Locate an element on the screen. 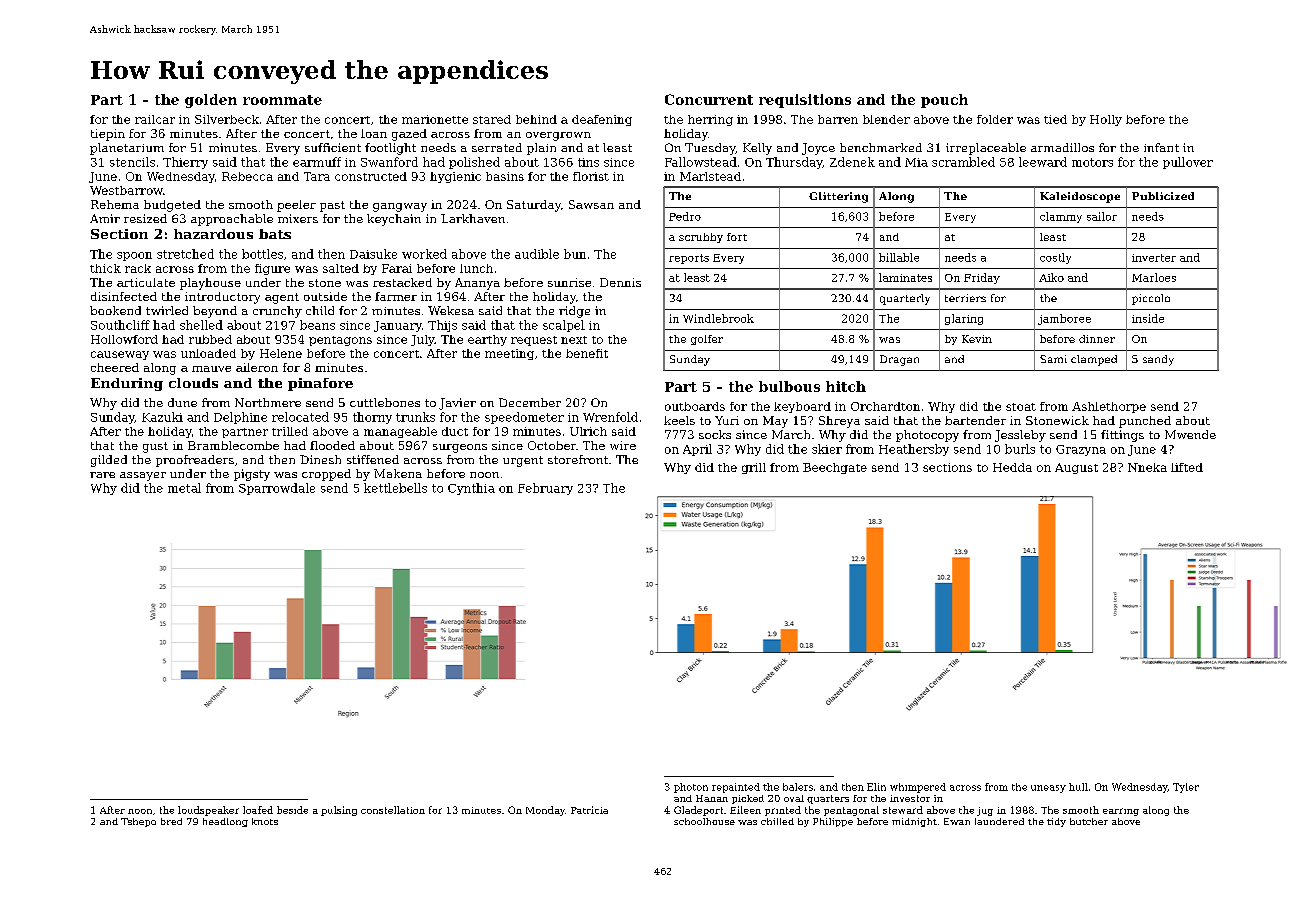  Helene is located at coordinates (281, 353).
